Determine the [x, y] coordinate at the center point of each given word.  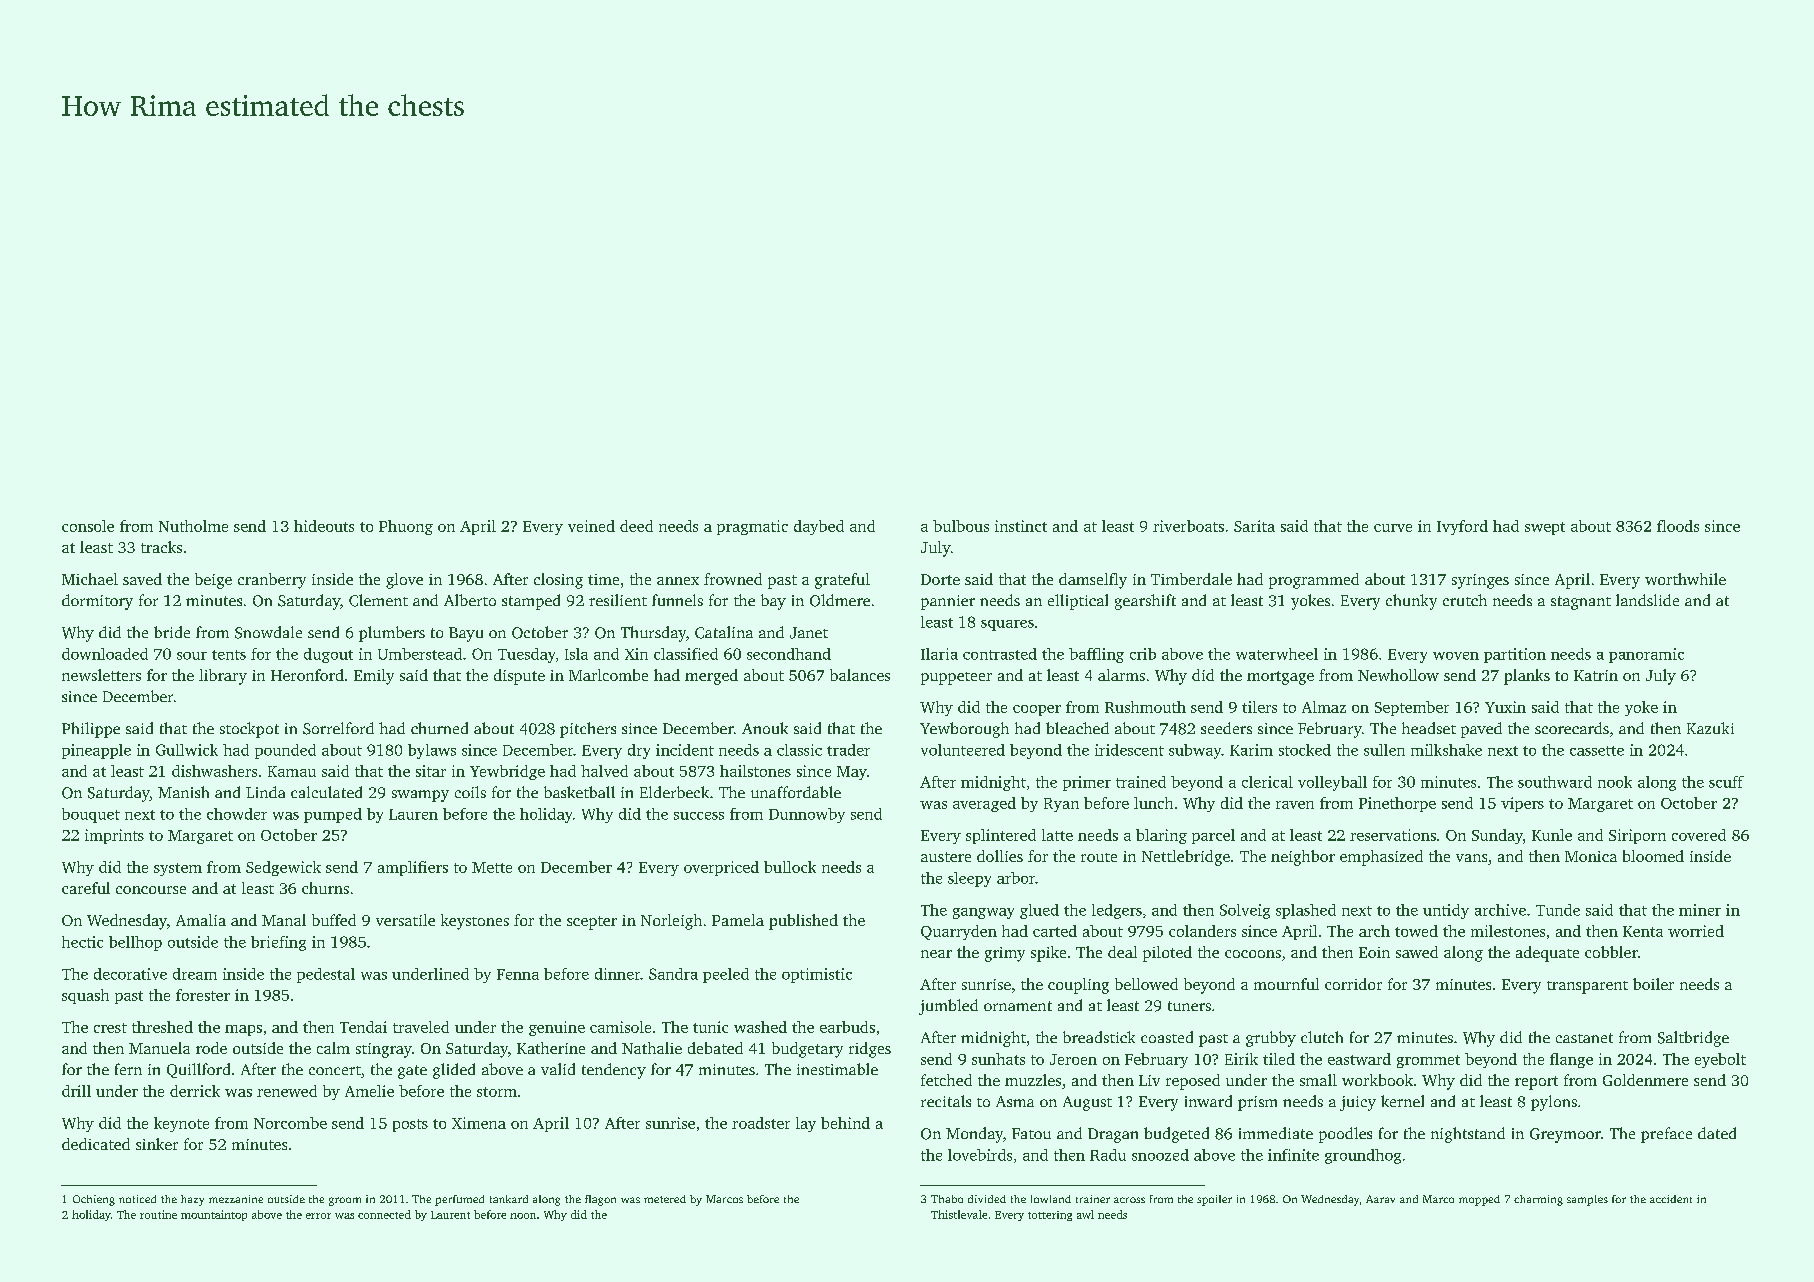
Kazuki [1710, 728]
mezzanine [236, 1199]
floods [1678, 526]
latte [1057, 835]
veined [591, 526]
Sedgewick [283, 868]
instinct [1021, 526]
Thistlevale [959, 1214]
